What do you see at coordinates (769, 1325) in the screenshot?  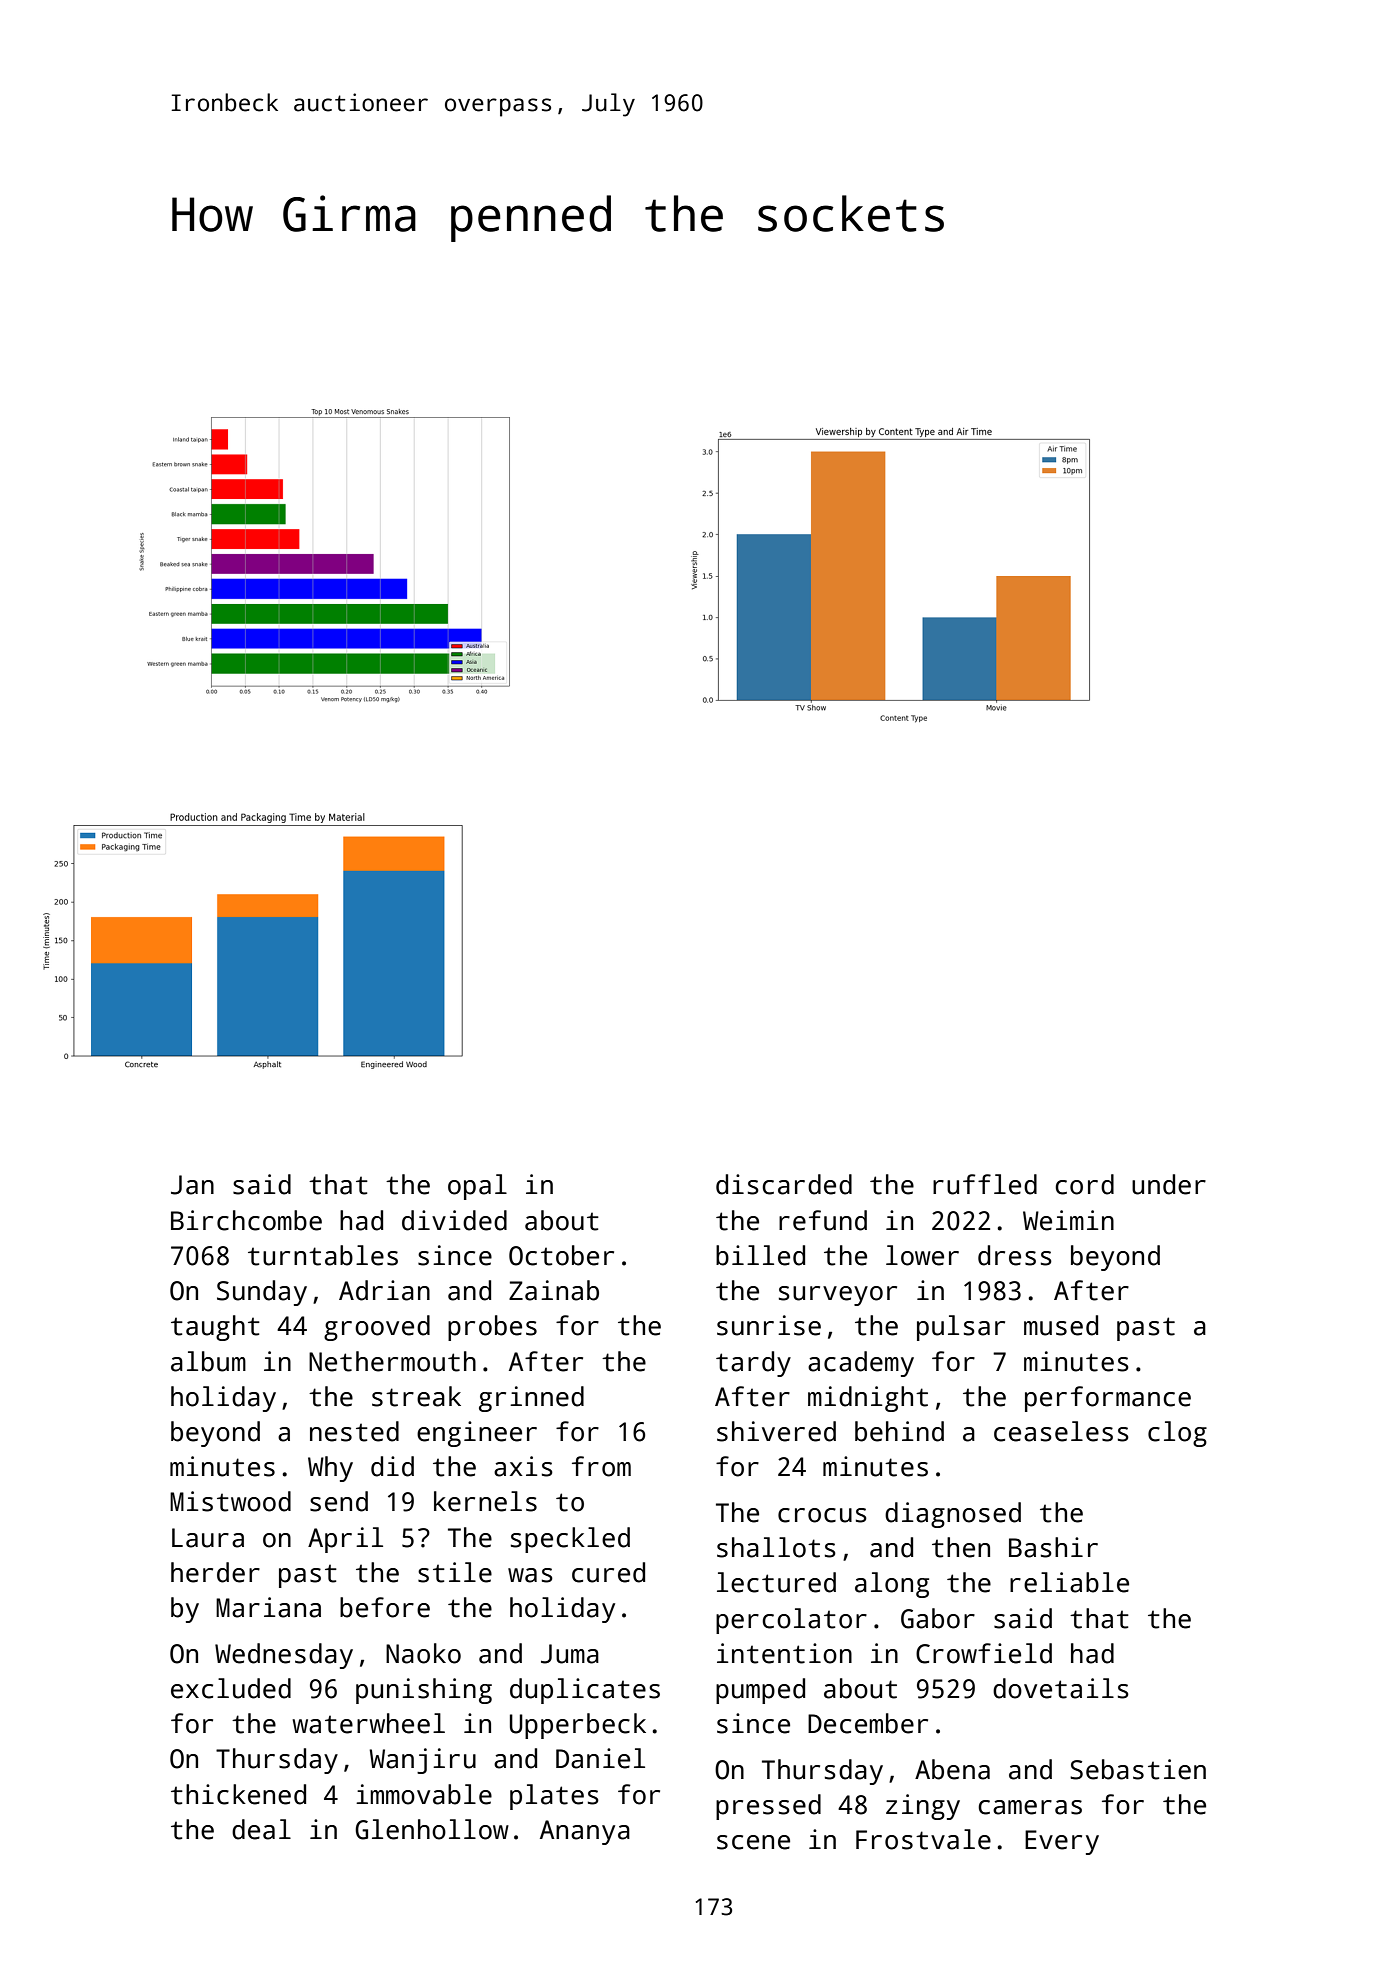 I see `sunrise` at bounding box center [769, 1325].
